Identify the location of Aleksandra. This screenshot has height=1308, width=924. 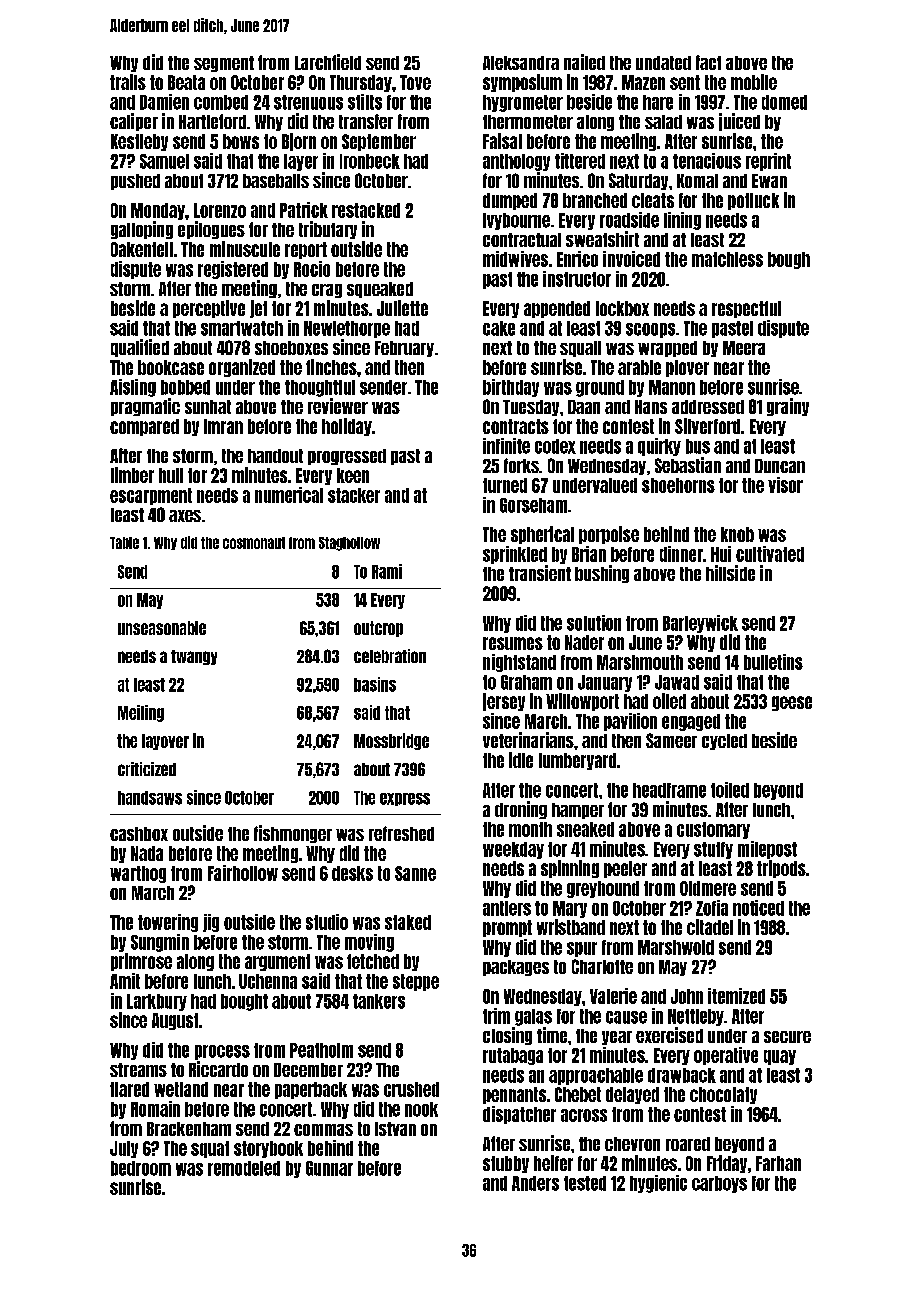
(521, 63).
